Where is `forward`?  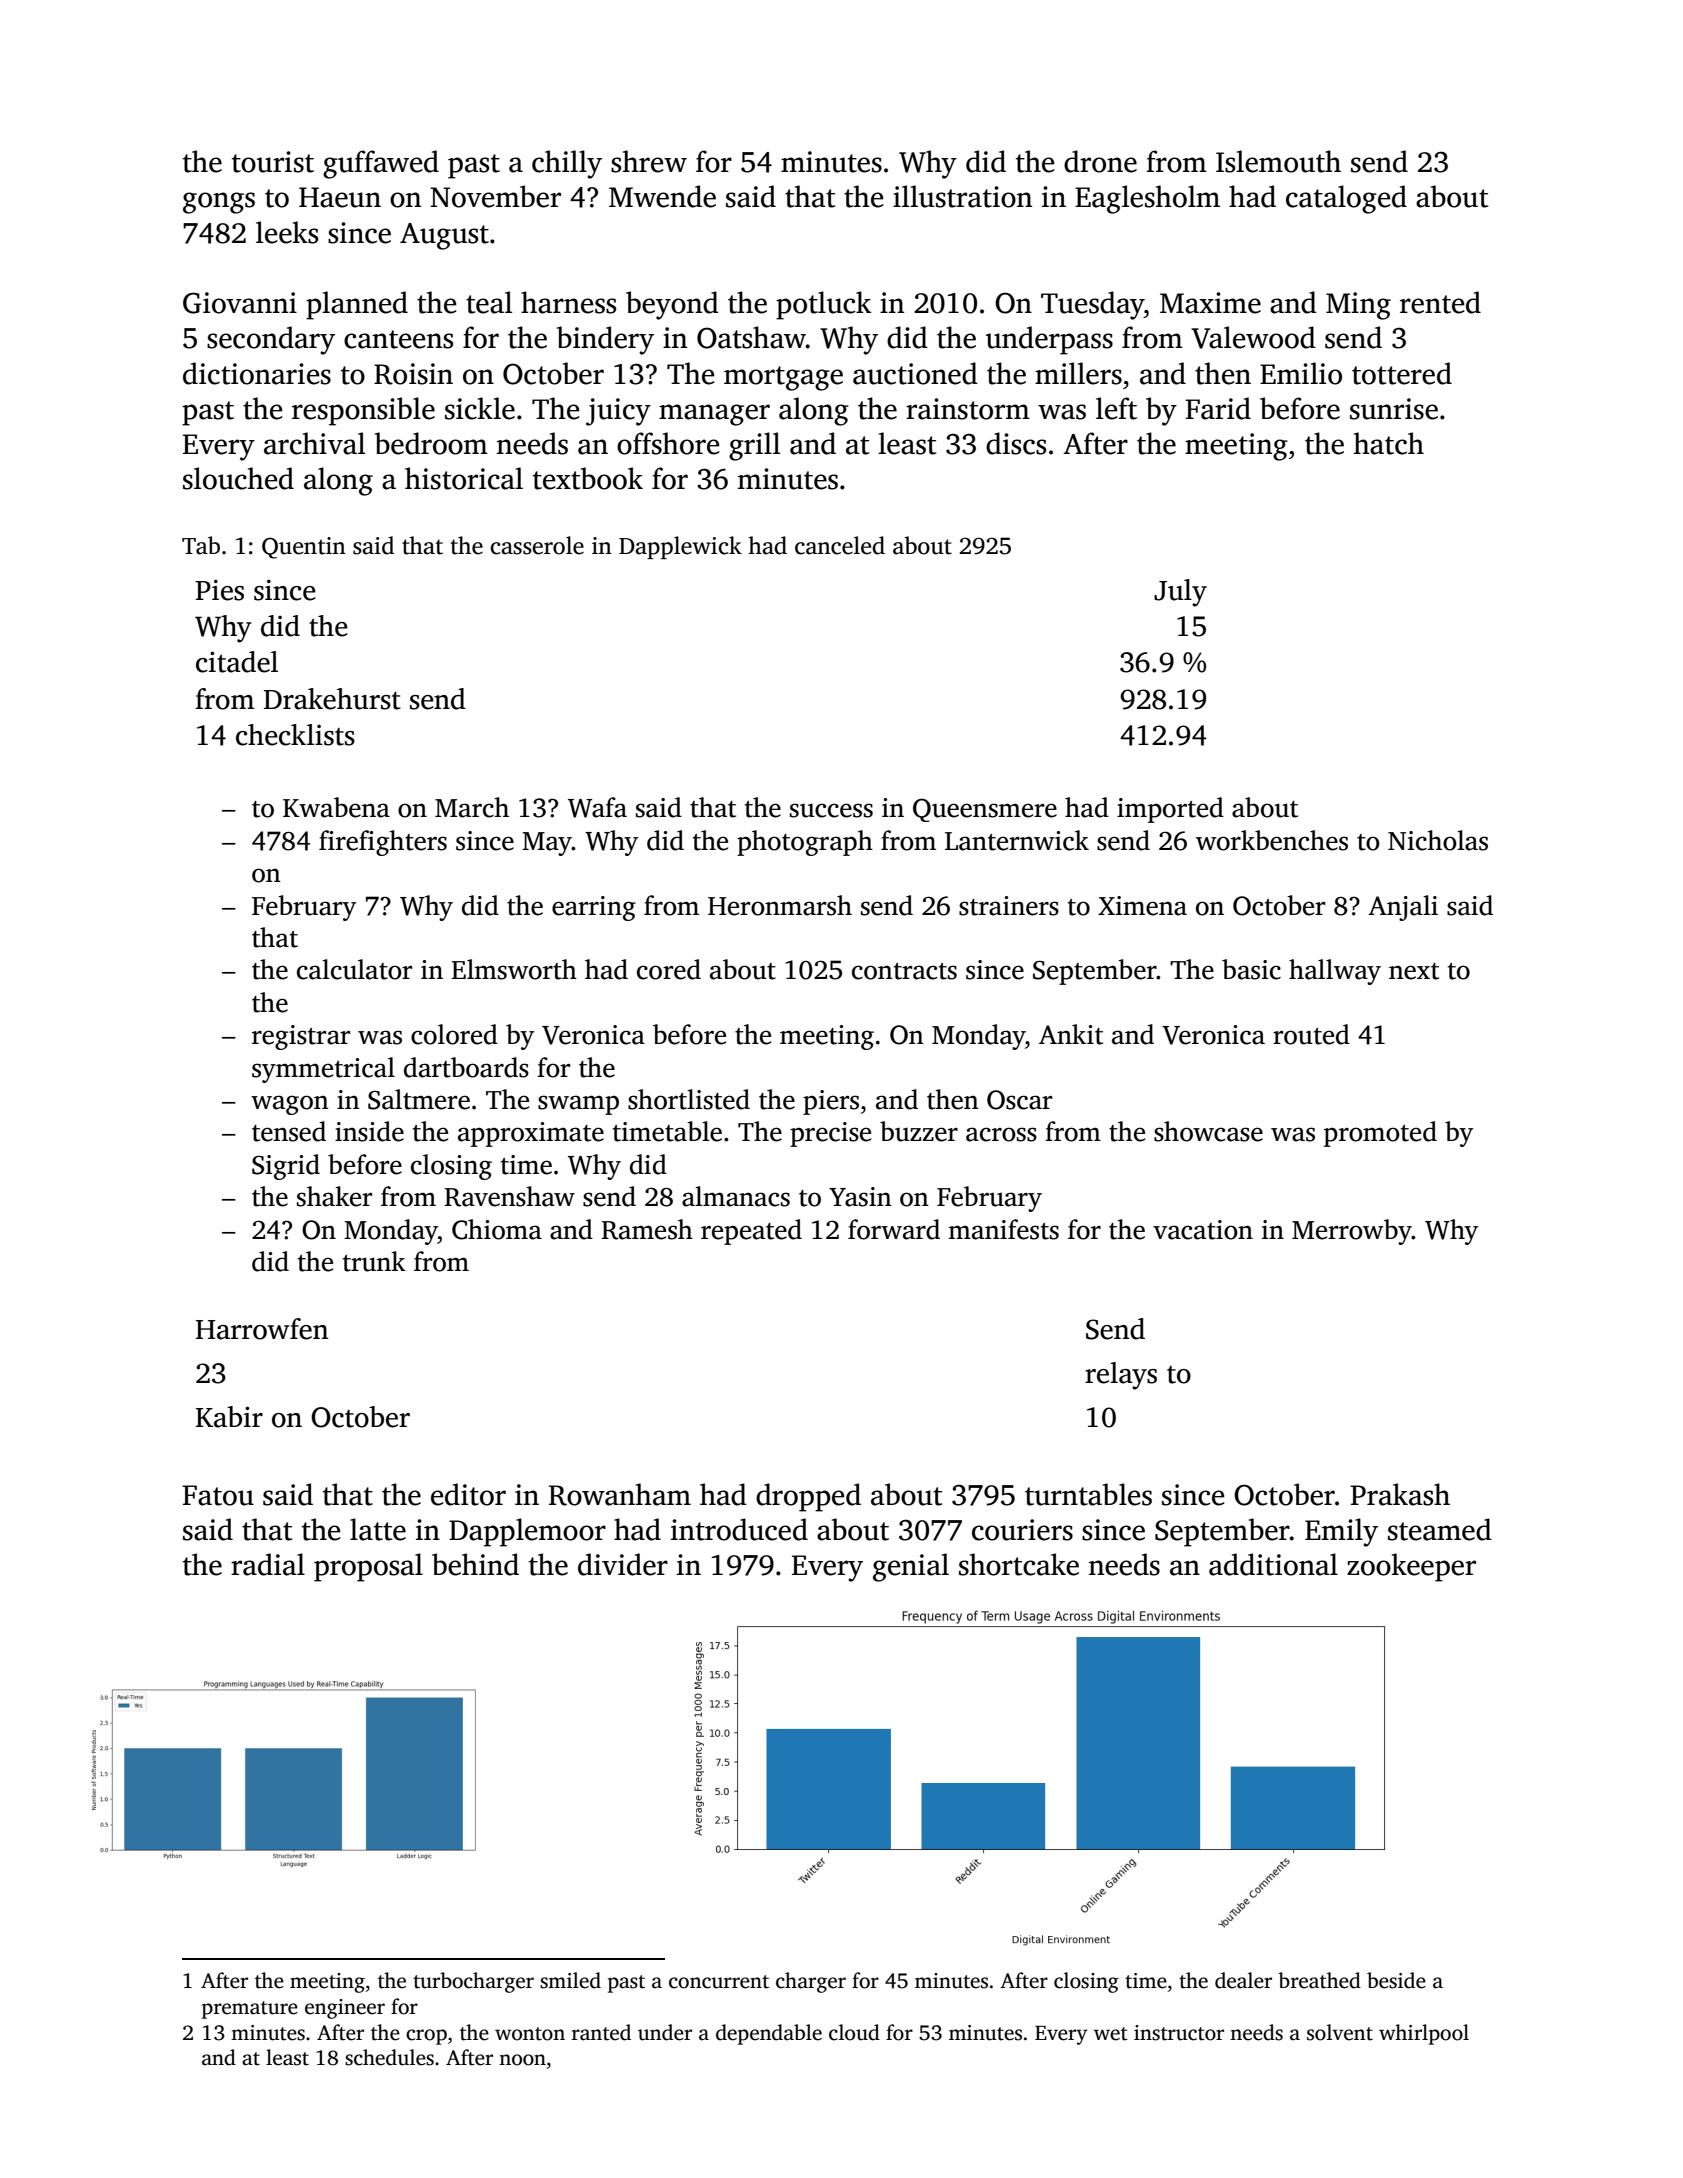
forward is located at coordinates (894, 1229).
